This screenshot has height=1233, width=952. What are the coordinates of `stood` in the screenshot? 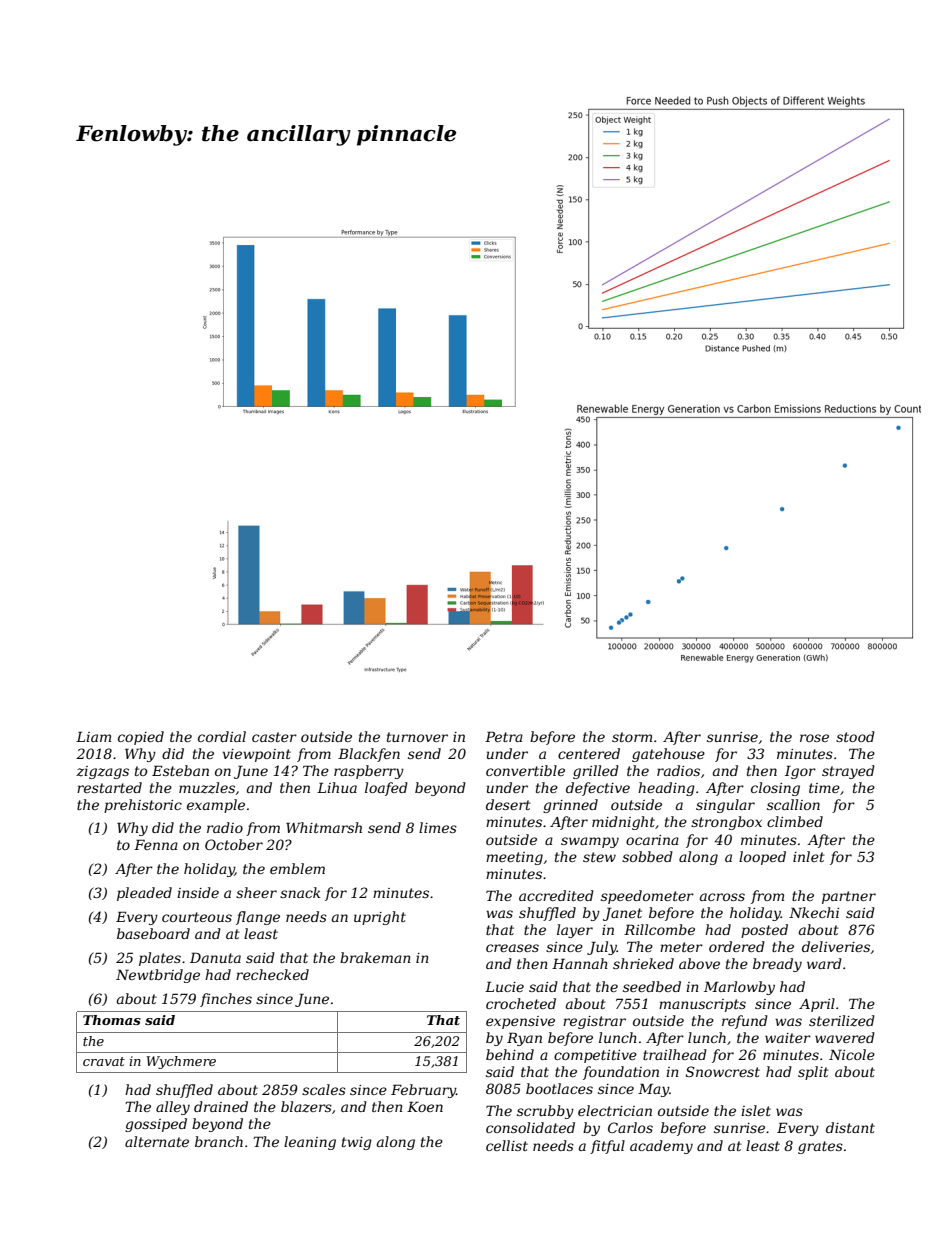 It's located at (855, 736).
